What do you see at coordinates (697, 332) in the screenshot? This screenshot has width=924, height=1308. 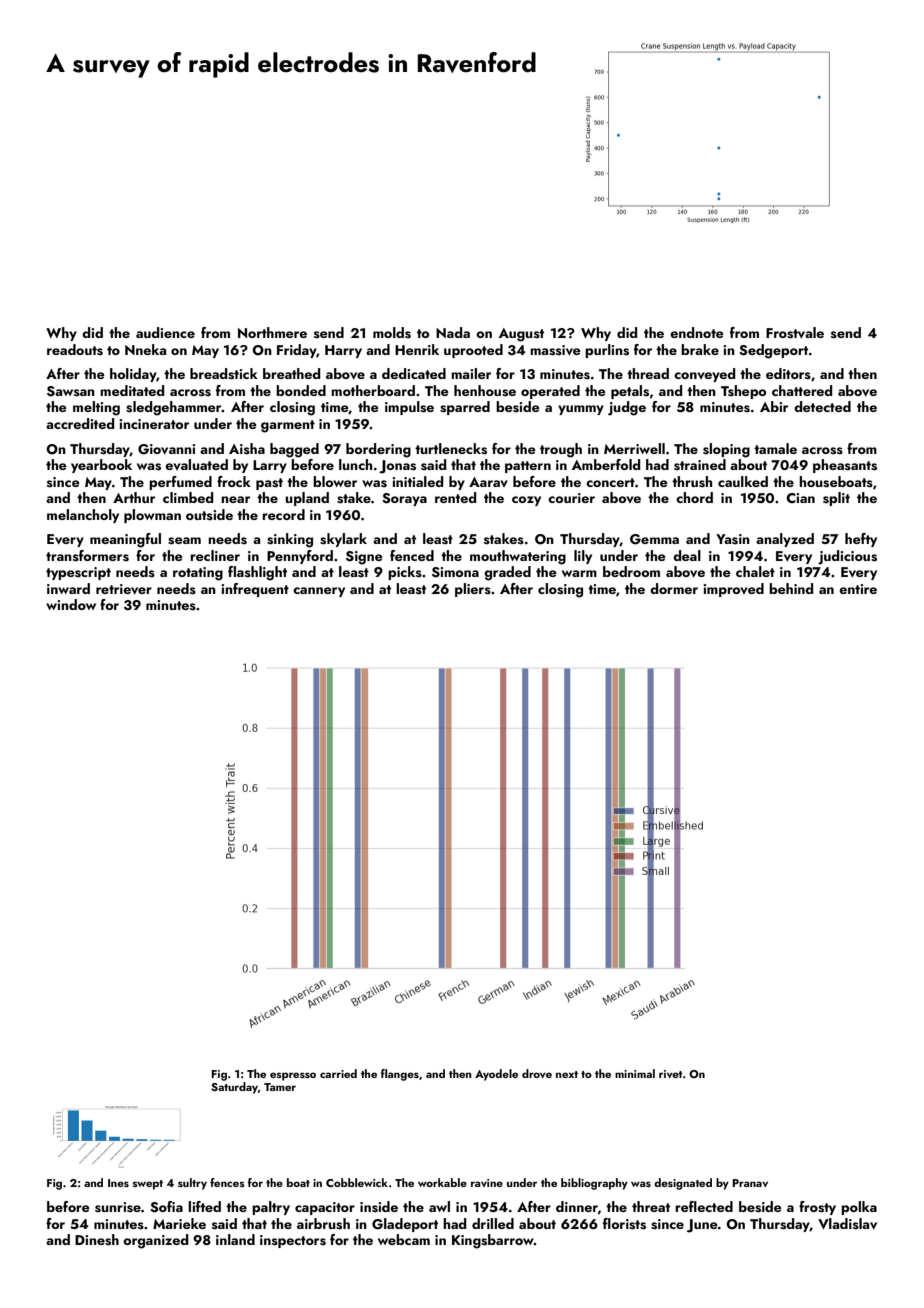 I see `endnote` at bounding box center [697, 332].
